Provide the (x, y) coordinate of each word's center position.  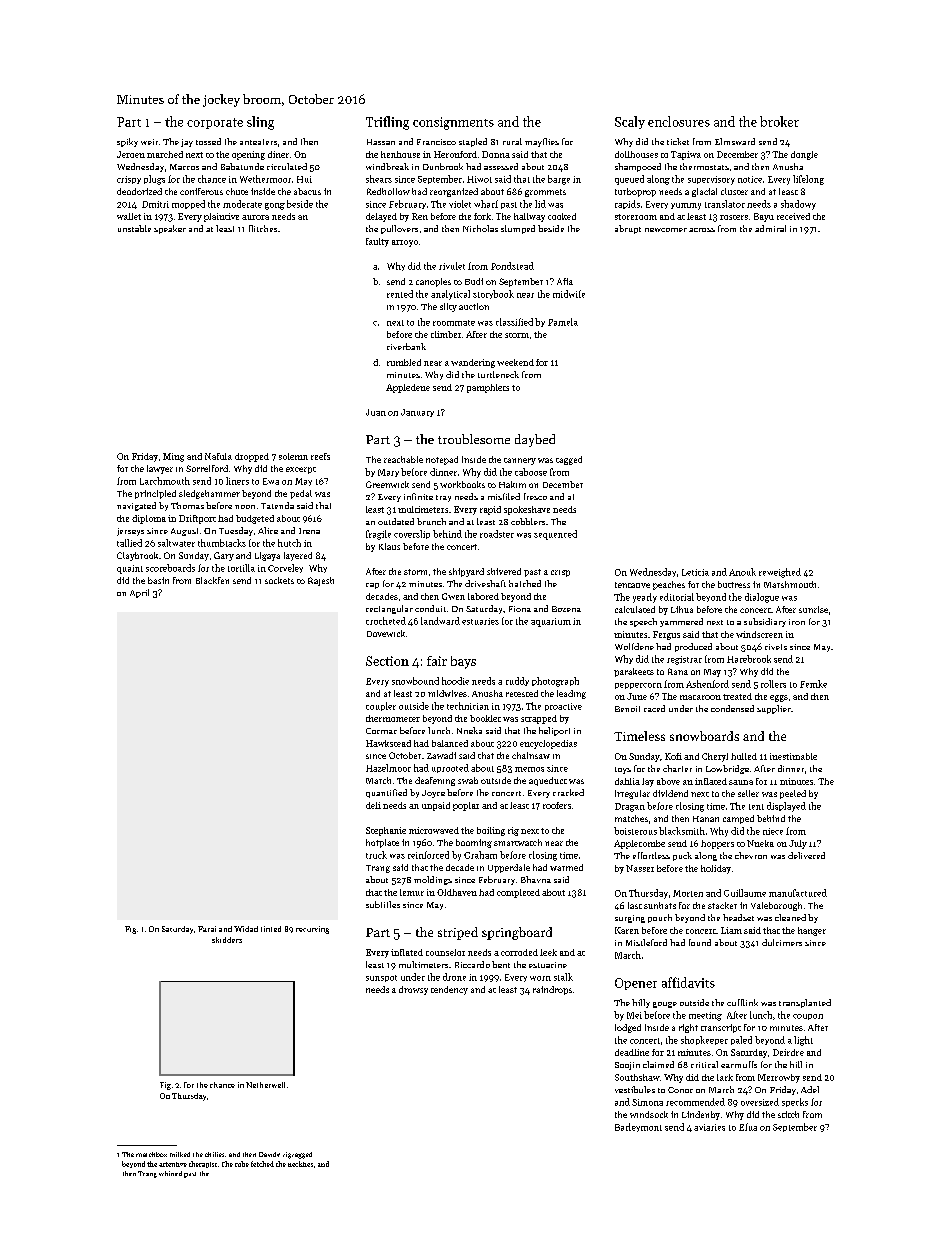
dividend (670, 793)
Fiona (520, 609)
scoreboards (170, 568)
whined (170, 1173)
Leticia (695, 572)
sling (260, 123)
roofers (557, 805)
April (139, 593)
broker (779, 121)
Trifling (387, 123)
